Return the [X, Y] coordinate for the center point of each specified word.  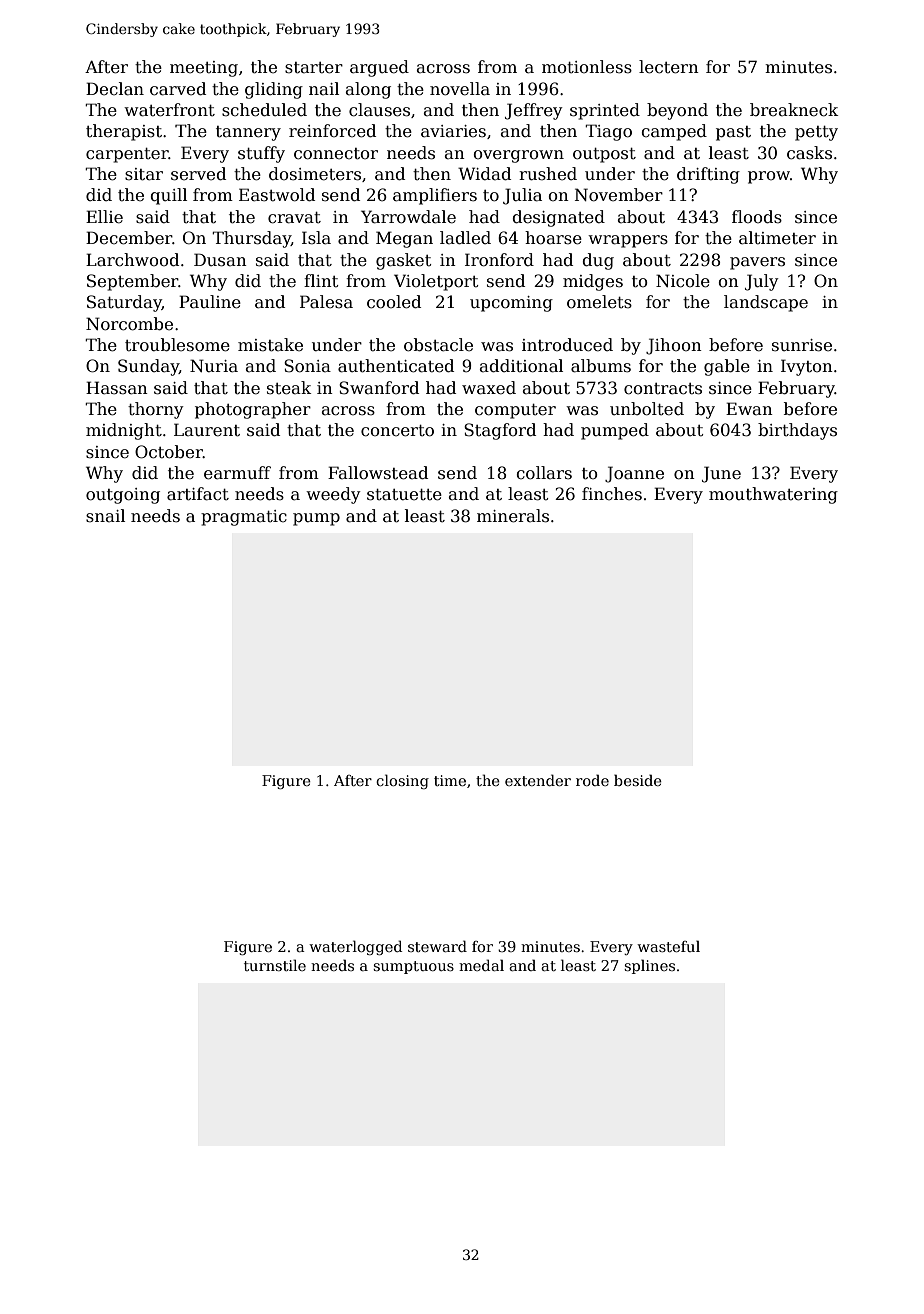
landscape [766, 303]
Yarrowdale [408, 217]
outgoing [123, 496]
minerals [513, 516]
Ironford [499, 260]
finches [612, 494]
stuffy [261, 154]
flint [321, 281]
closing [402, 781]
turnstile [275, 965]
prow [769, 177]
